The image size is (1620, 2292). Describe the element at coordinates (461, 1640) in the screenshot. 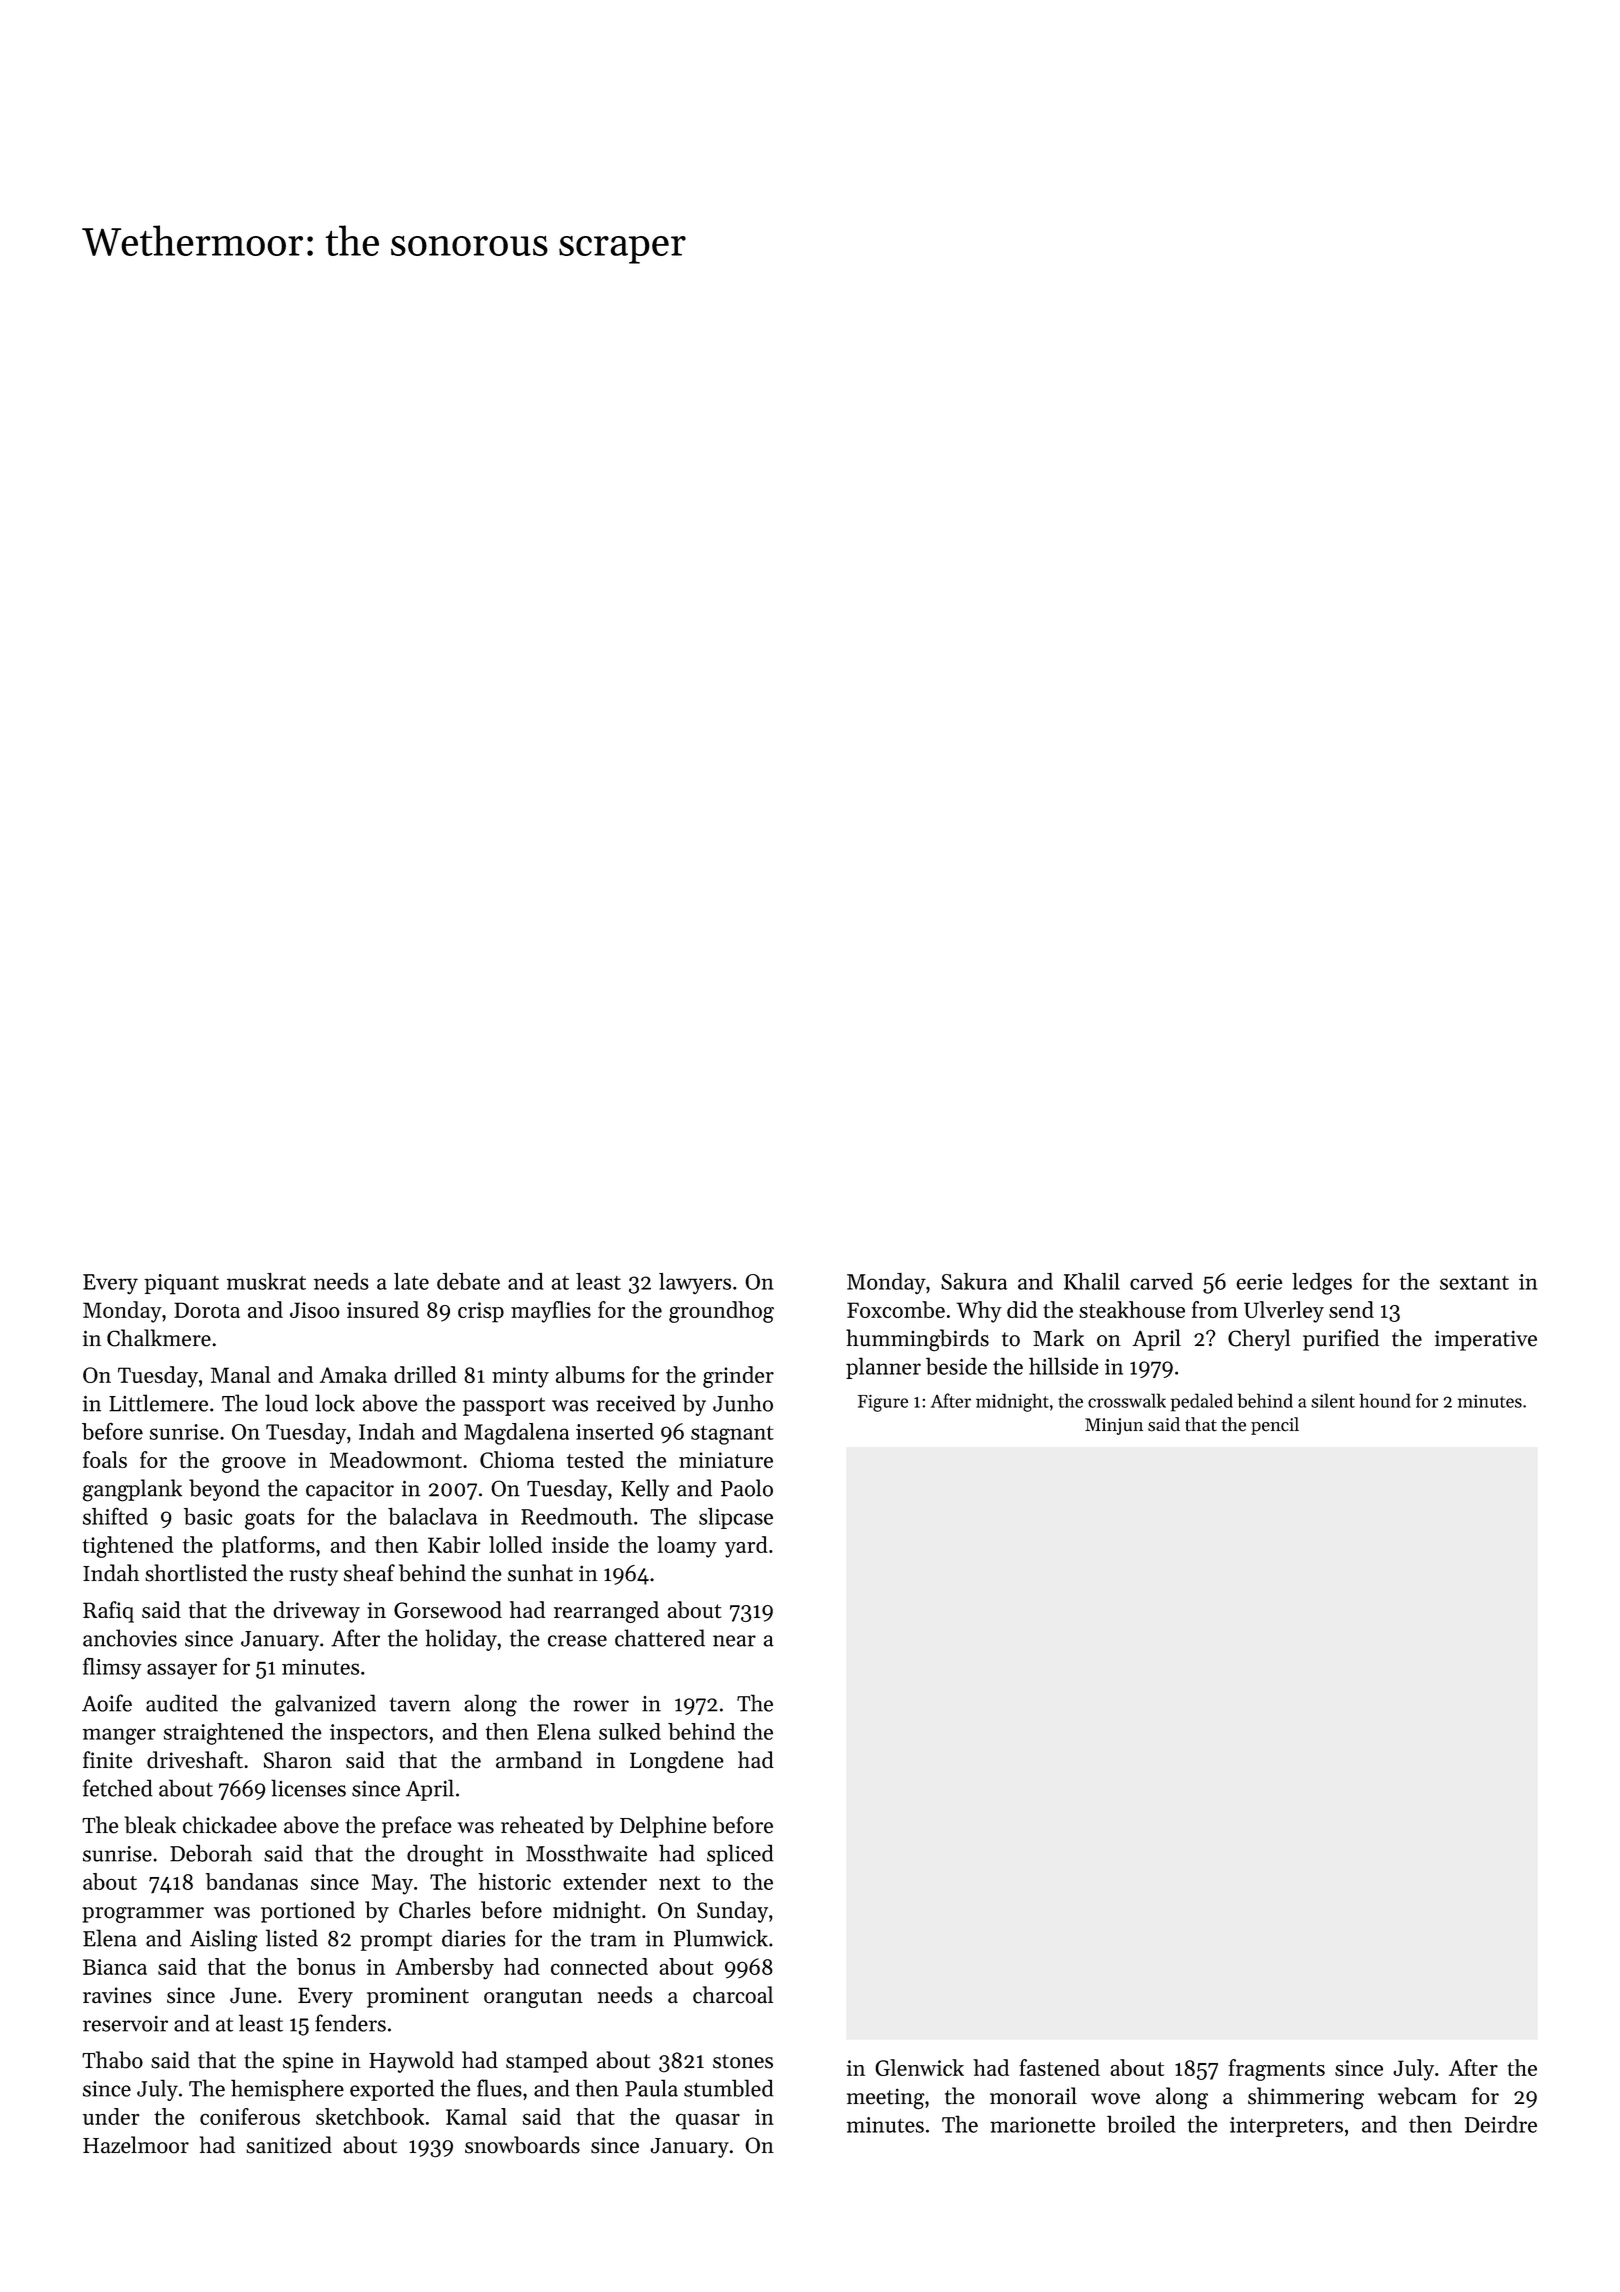

I see `holiday` at that location.
